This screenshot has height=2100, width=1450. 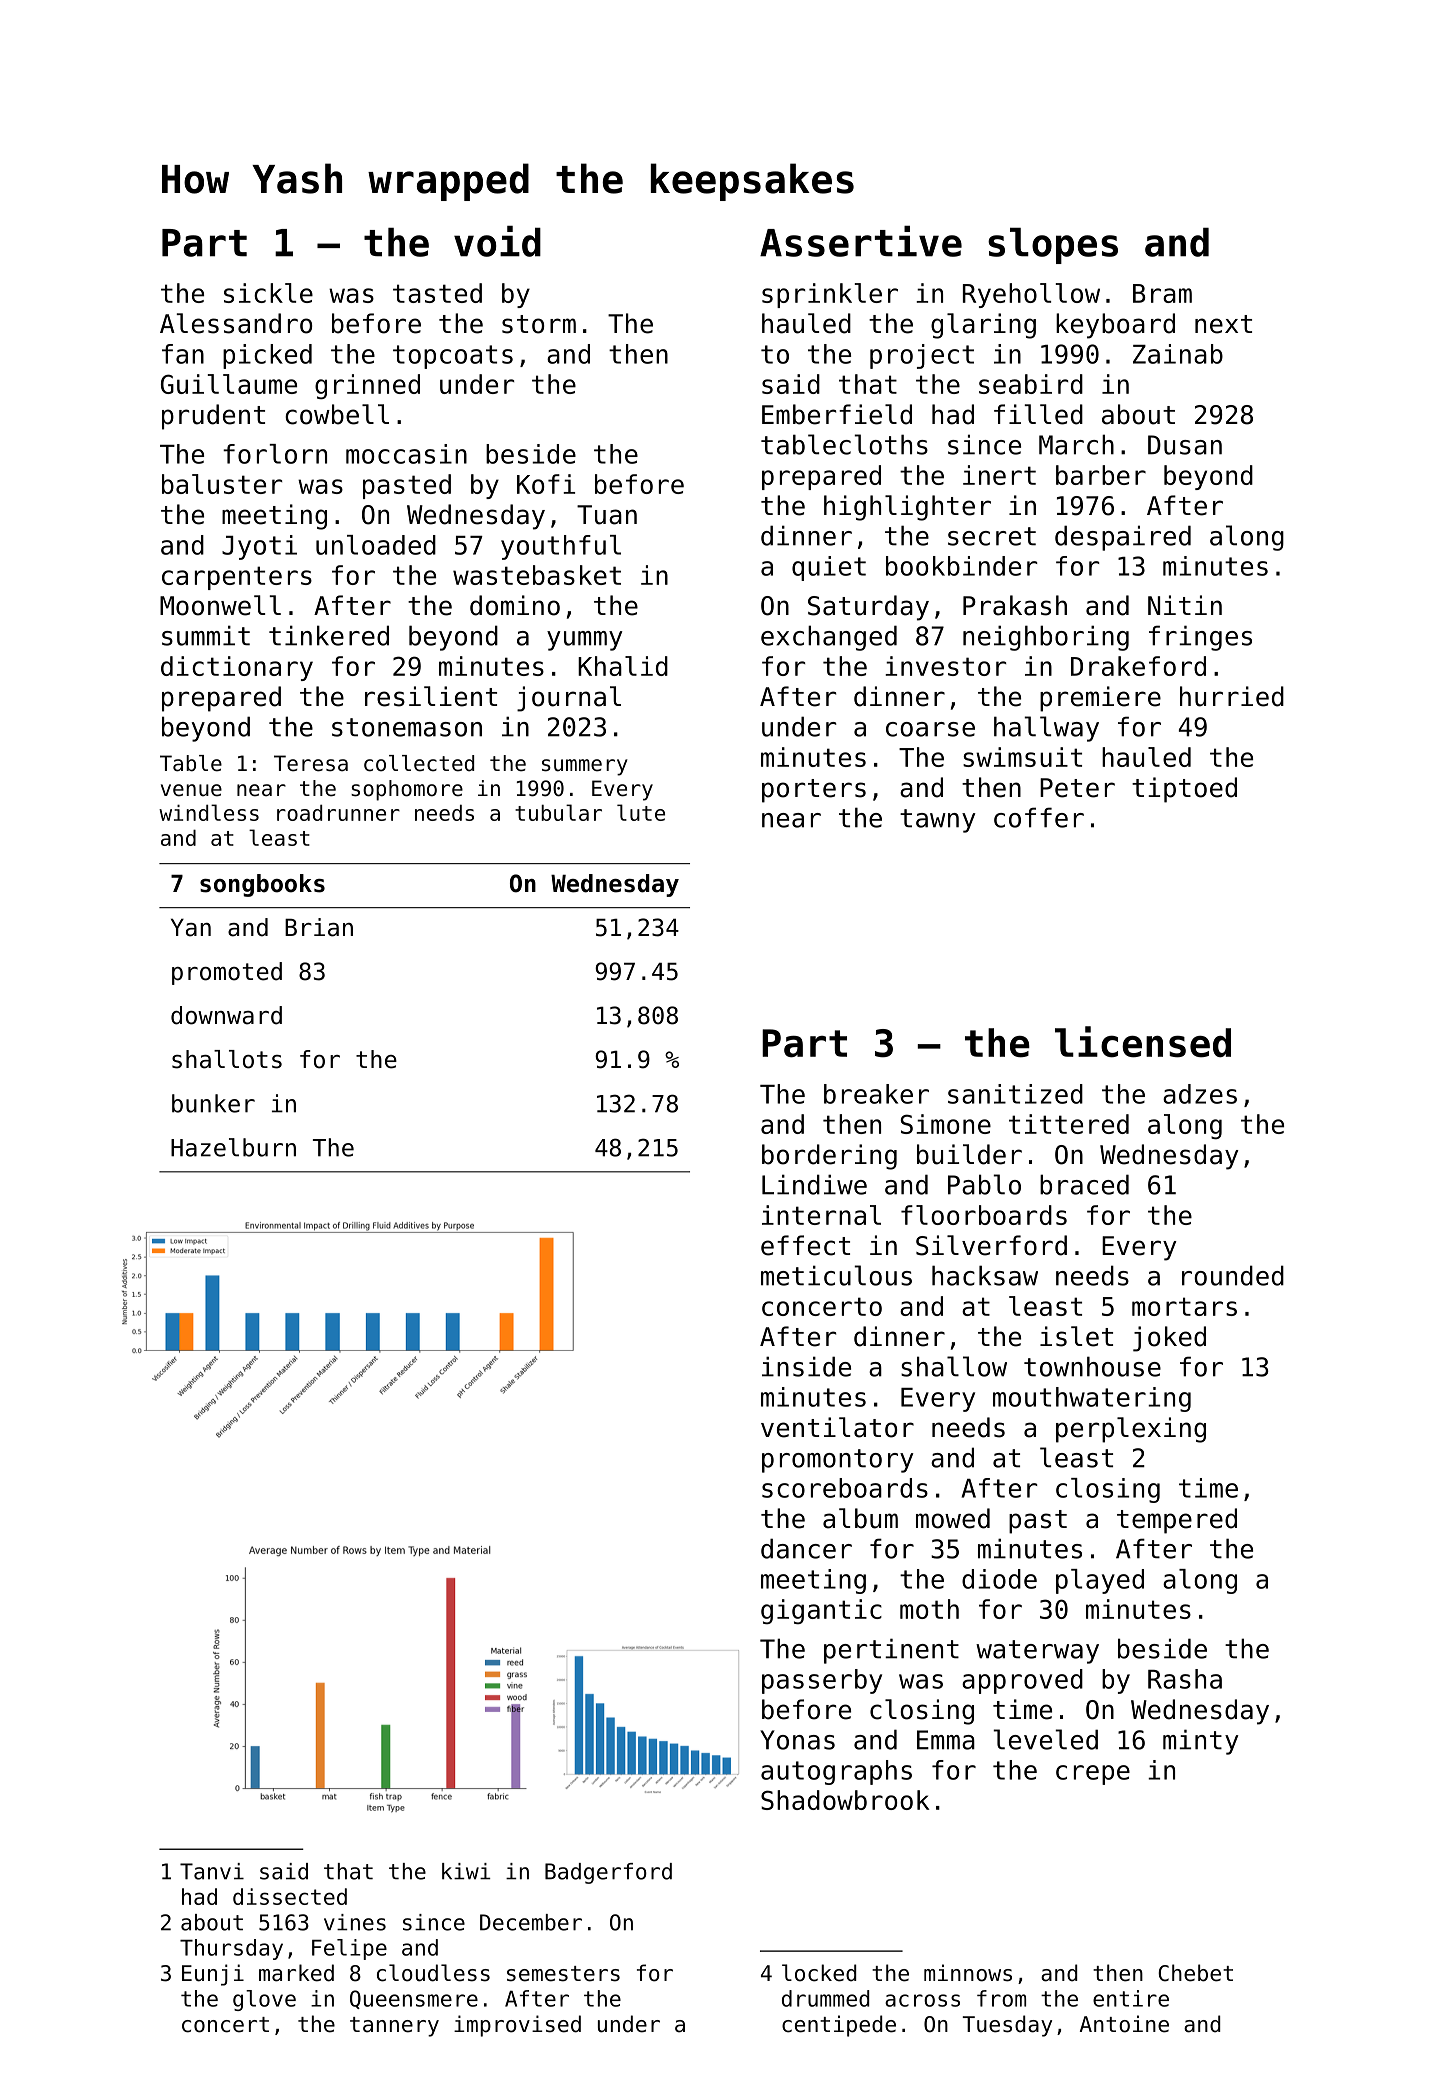 I want to click on rounded, so click(x=1233, y=1275).
